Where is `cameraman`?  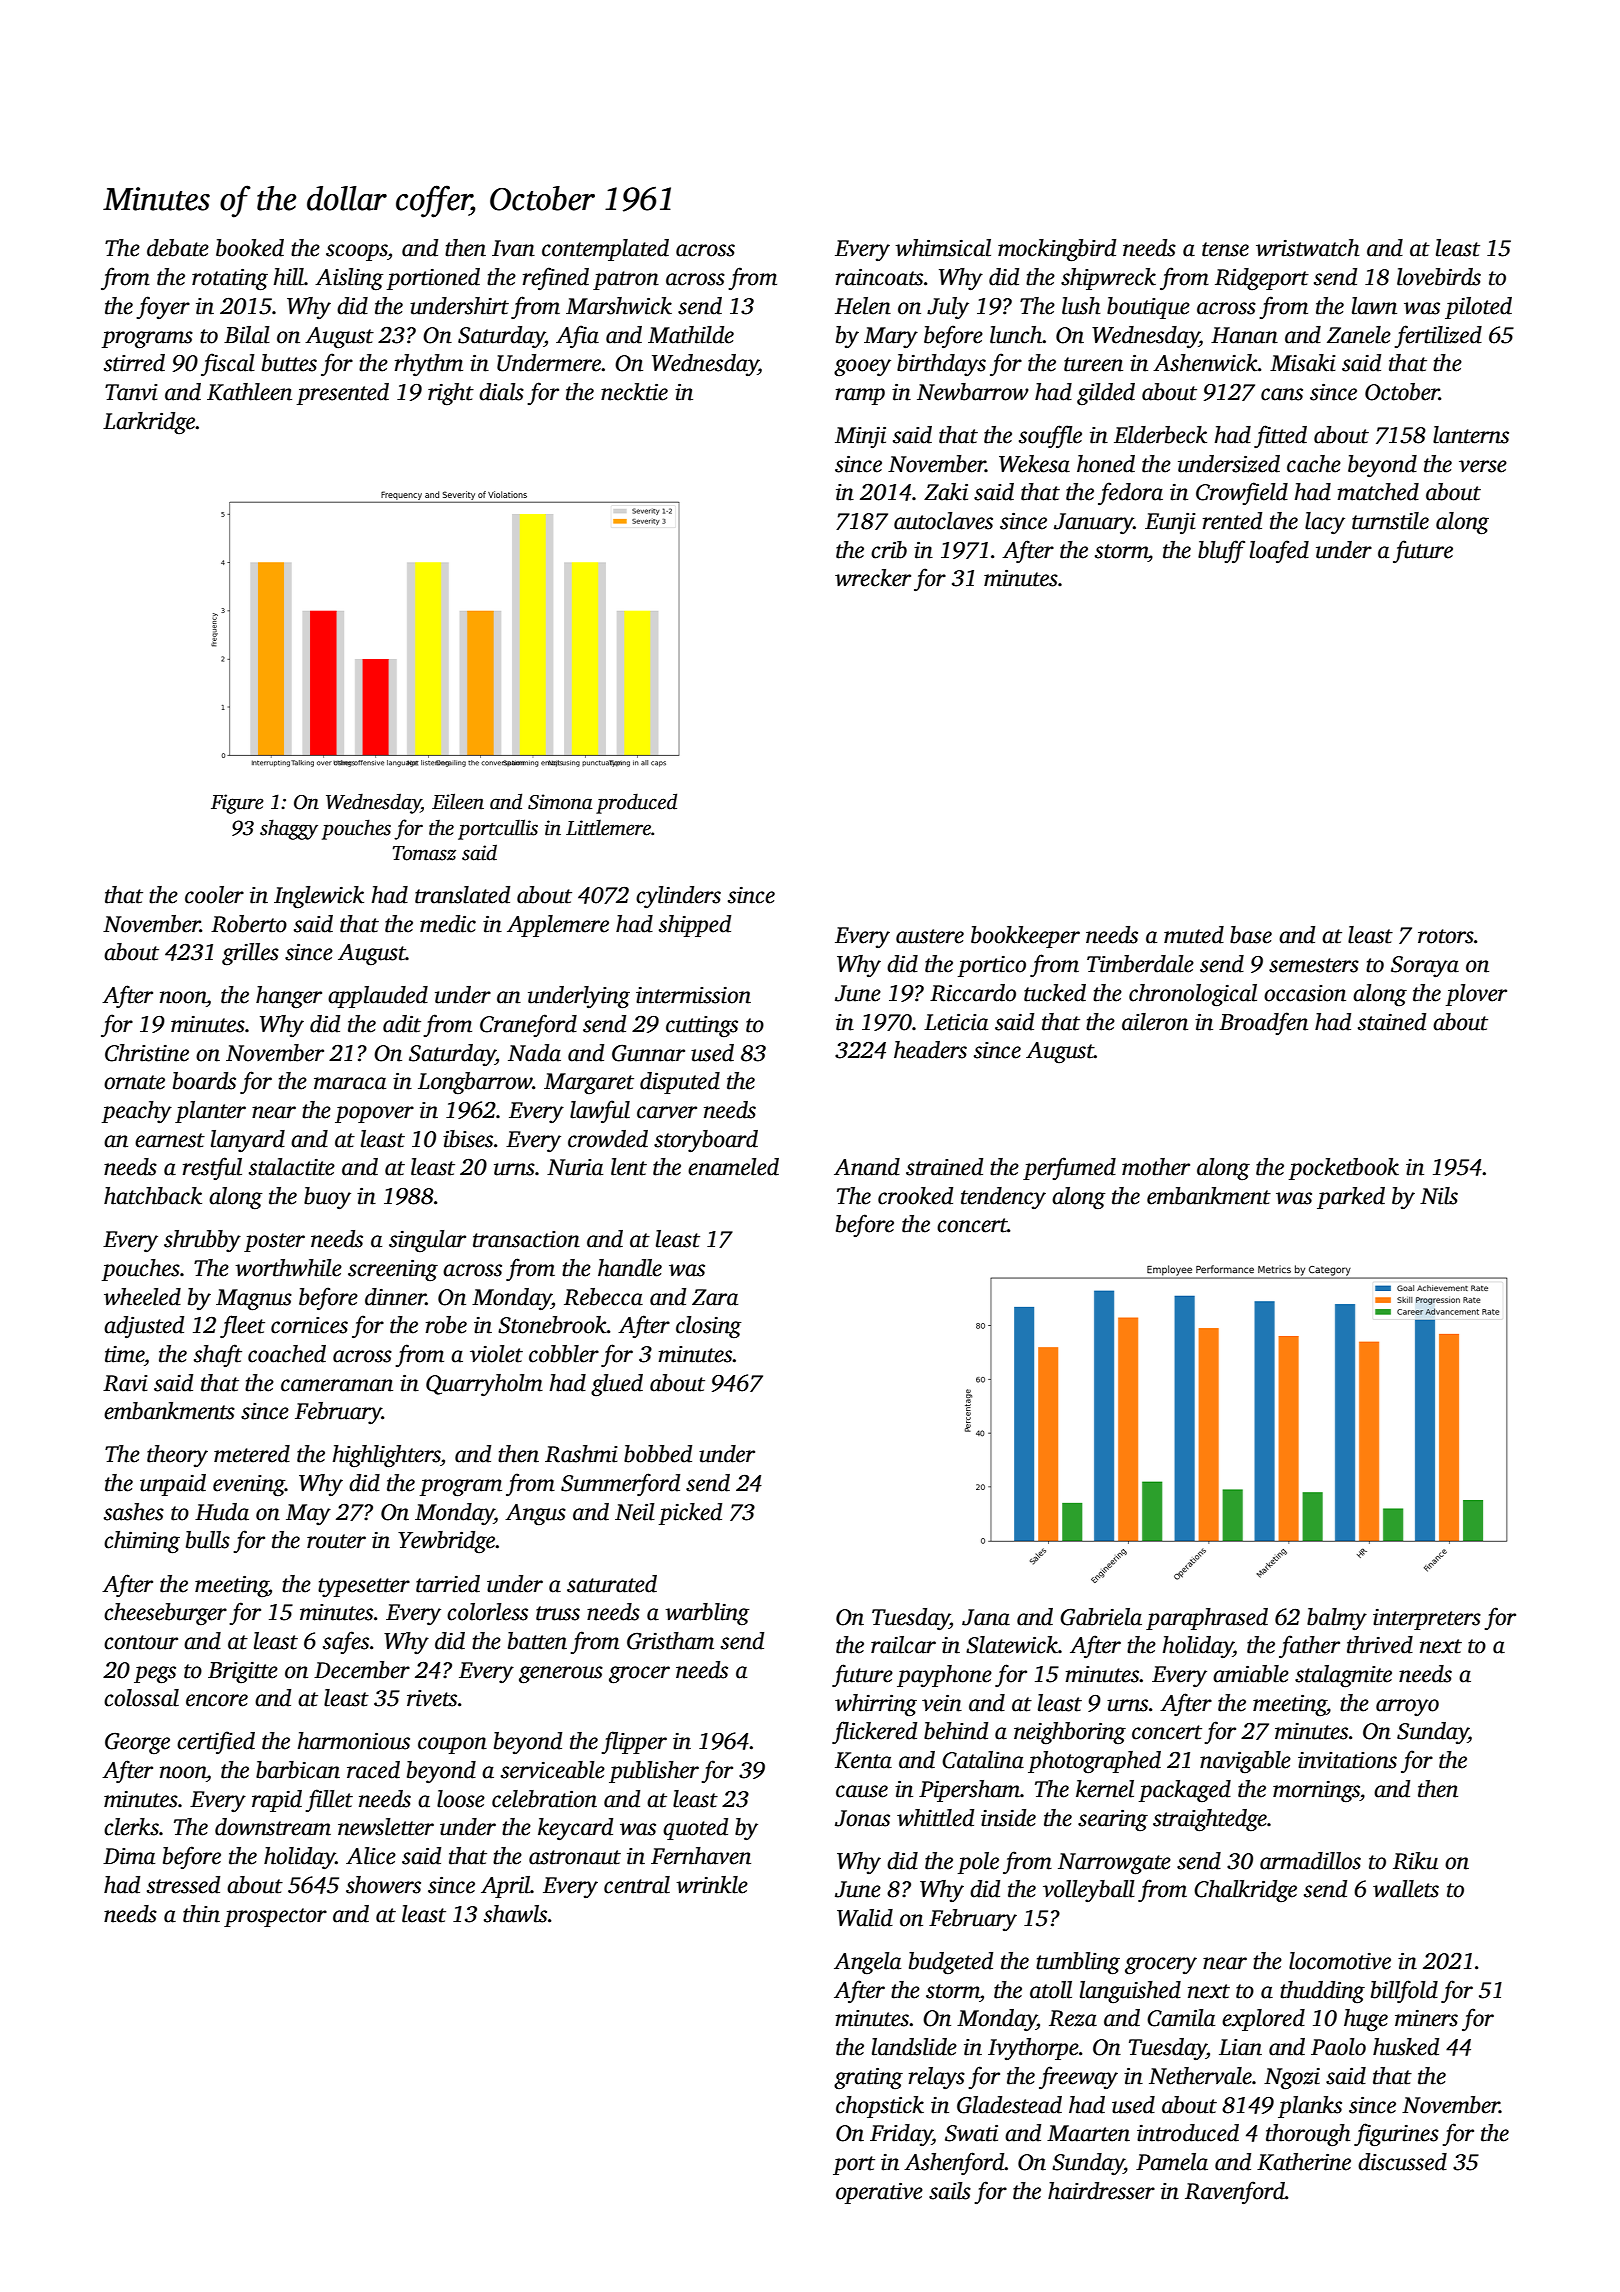
cameraman is located at coordinates (337, 1385).
